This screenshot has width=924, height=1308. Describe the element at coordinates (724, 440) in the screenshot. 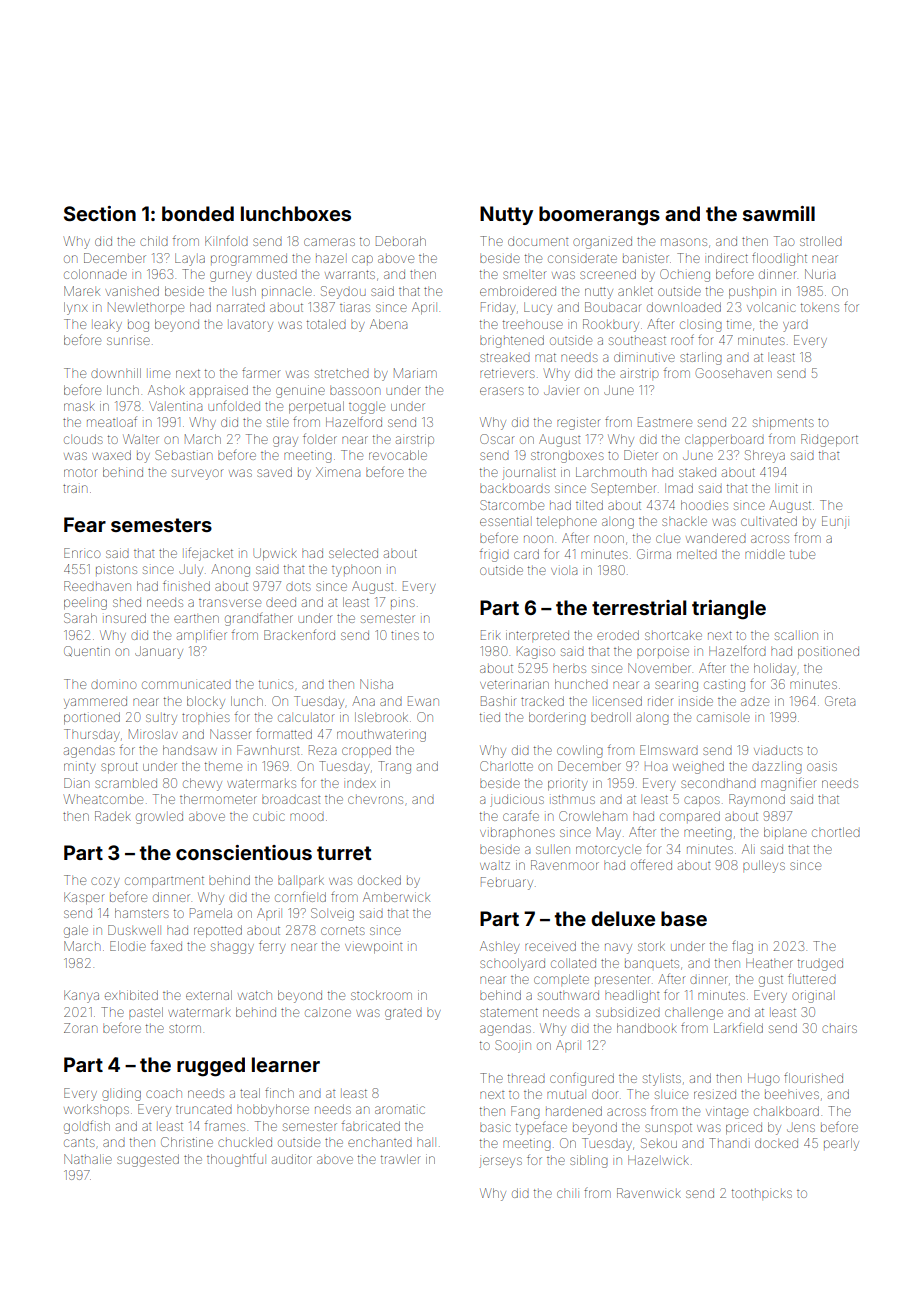

I see `clapperboard` at that location.
